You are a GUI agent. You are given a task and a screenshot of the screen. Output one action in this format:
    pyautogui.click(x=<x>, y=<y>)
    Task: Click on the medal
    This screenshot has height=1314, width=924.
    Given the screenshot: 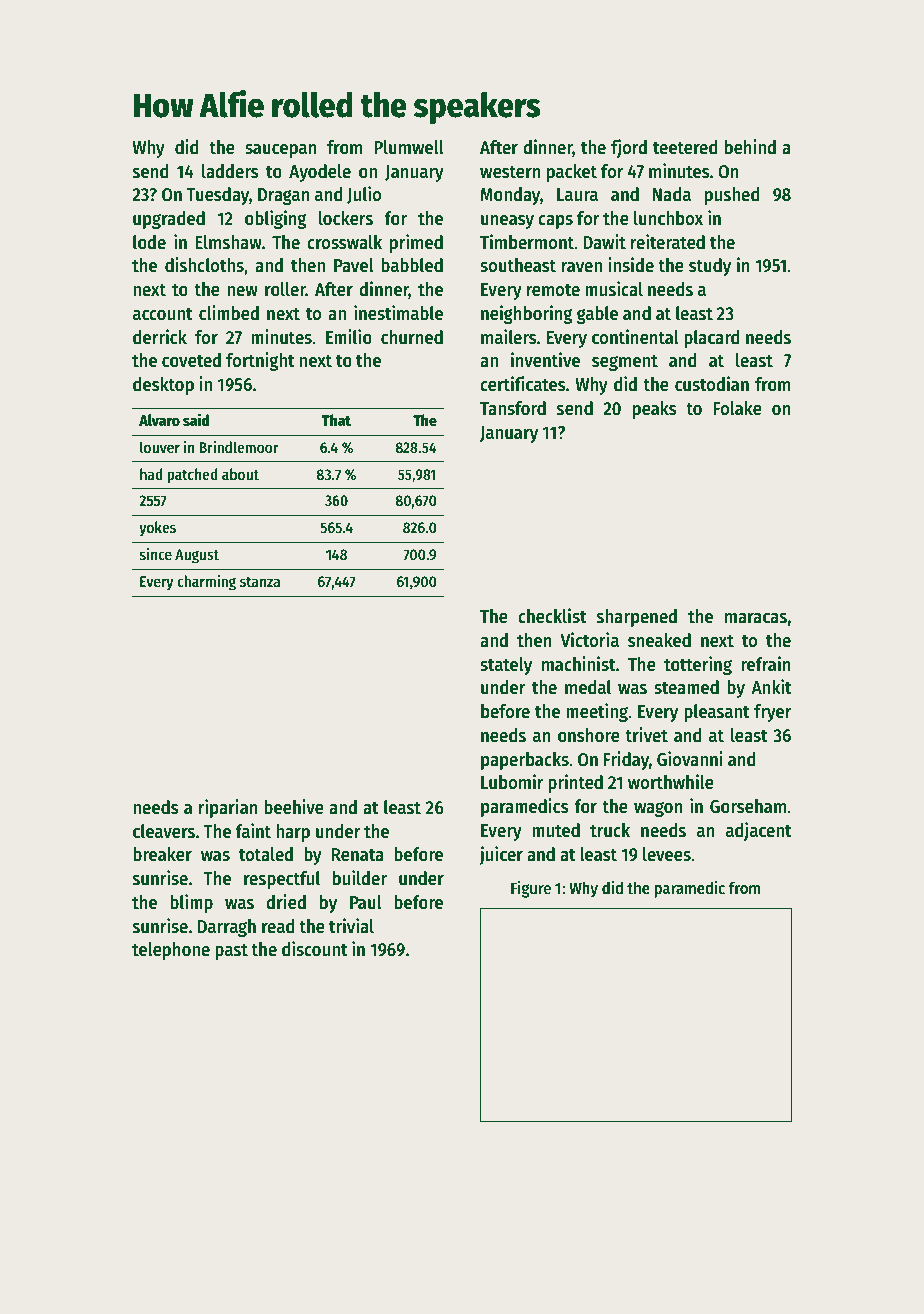 What is the action you would take?
    pyautogui.click(x=588, y=687)
